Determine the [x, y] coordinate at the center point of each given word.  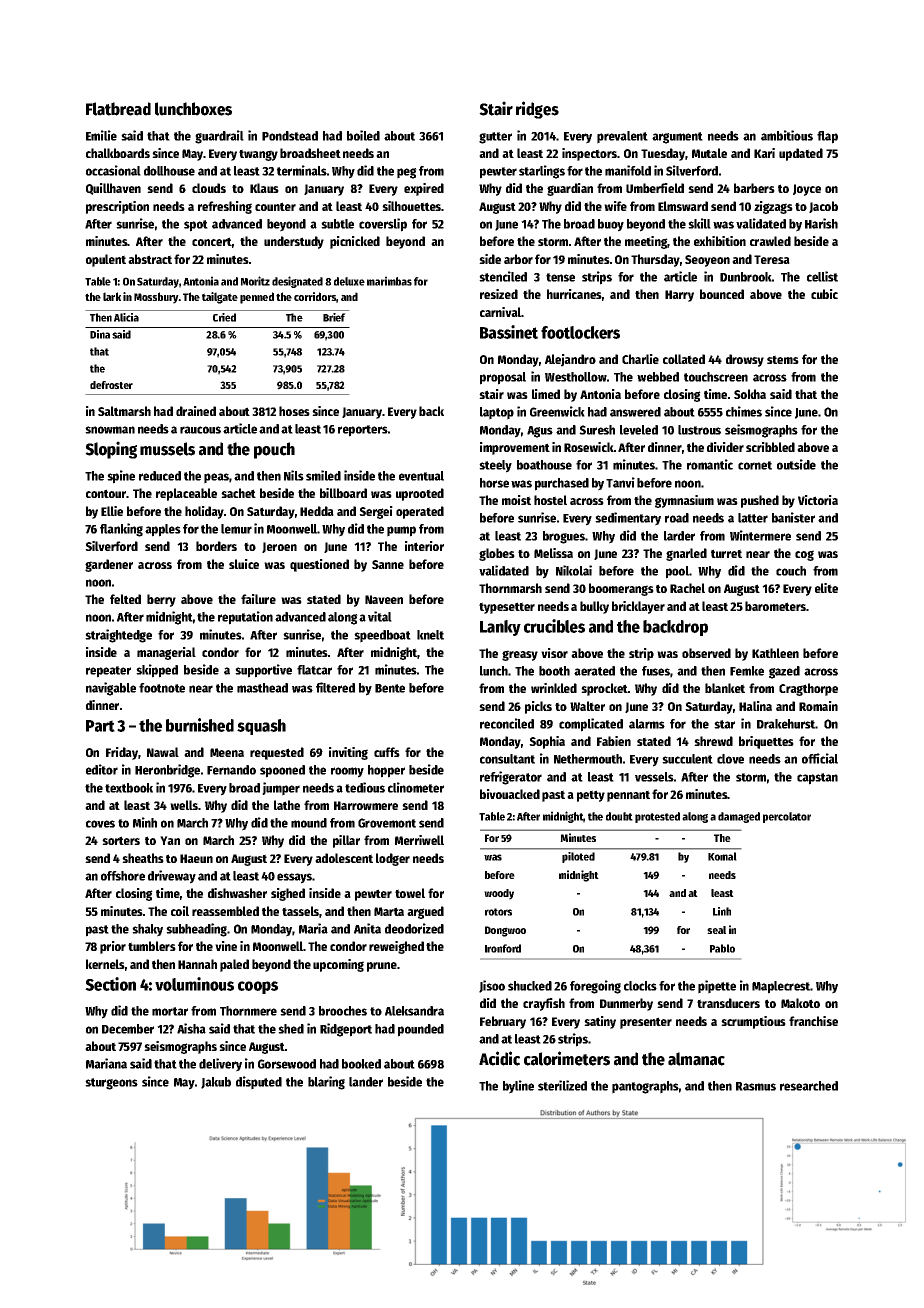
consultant [507, 759]
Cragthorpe [808, 689]
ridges [537, 110]
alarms [647, 724]
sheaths [143, 858]
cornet [755, 465]
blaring [326, 1083]
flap [827, 137]
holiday [204, 512]
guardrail [219, 137]
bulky [594, 607]
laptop [497, 413]
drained [196, 411]
